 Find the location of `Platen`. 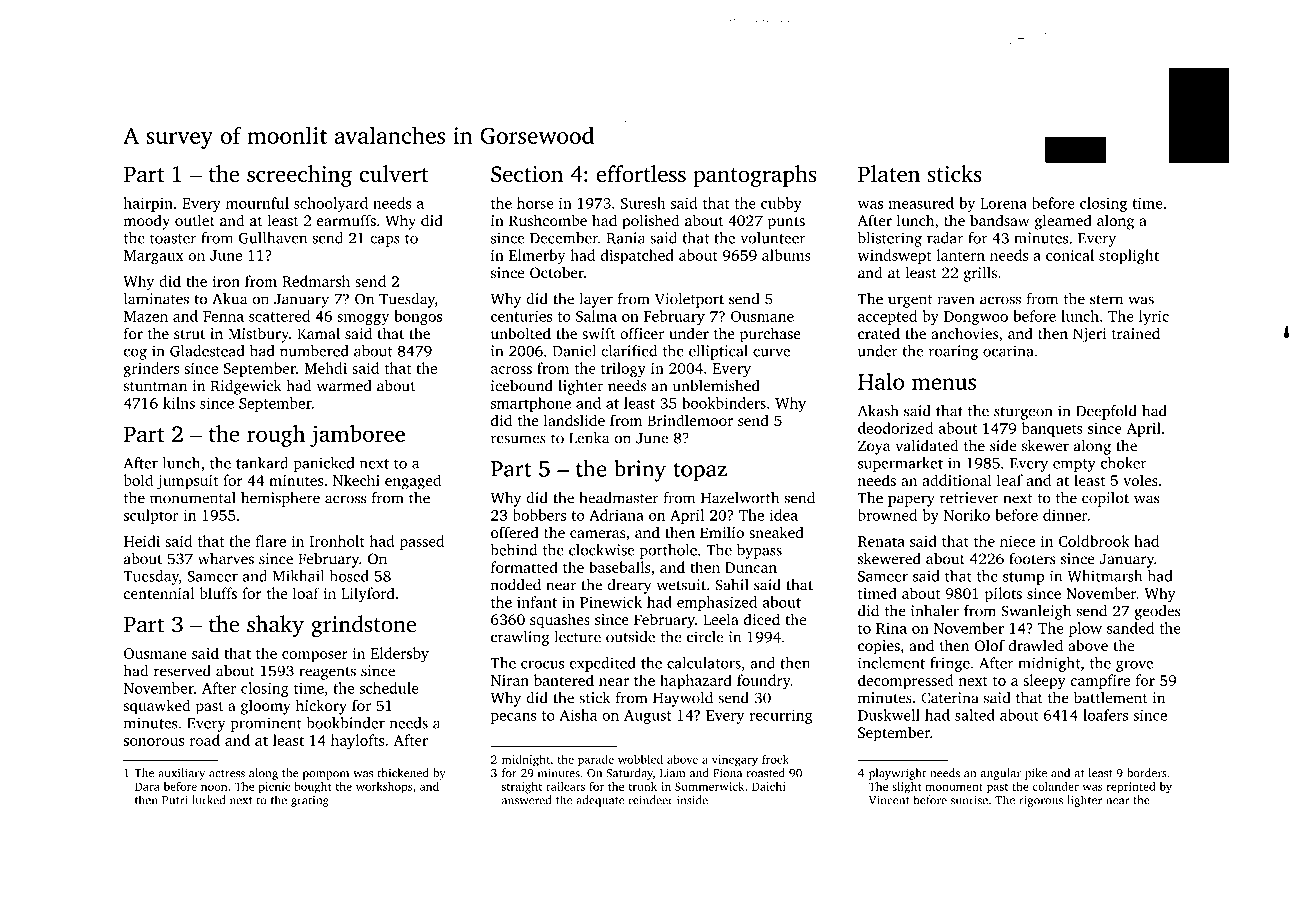

Platen is located at coordinates (889, 173).
